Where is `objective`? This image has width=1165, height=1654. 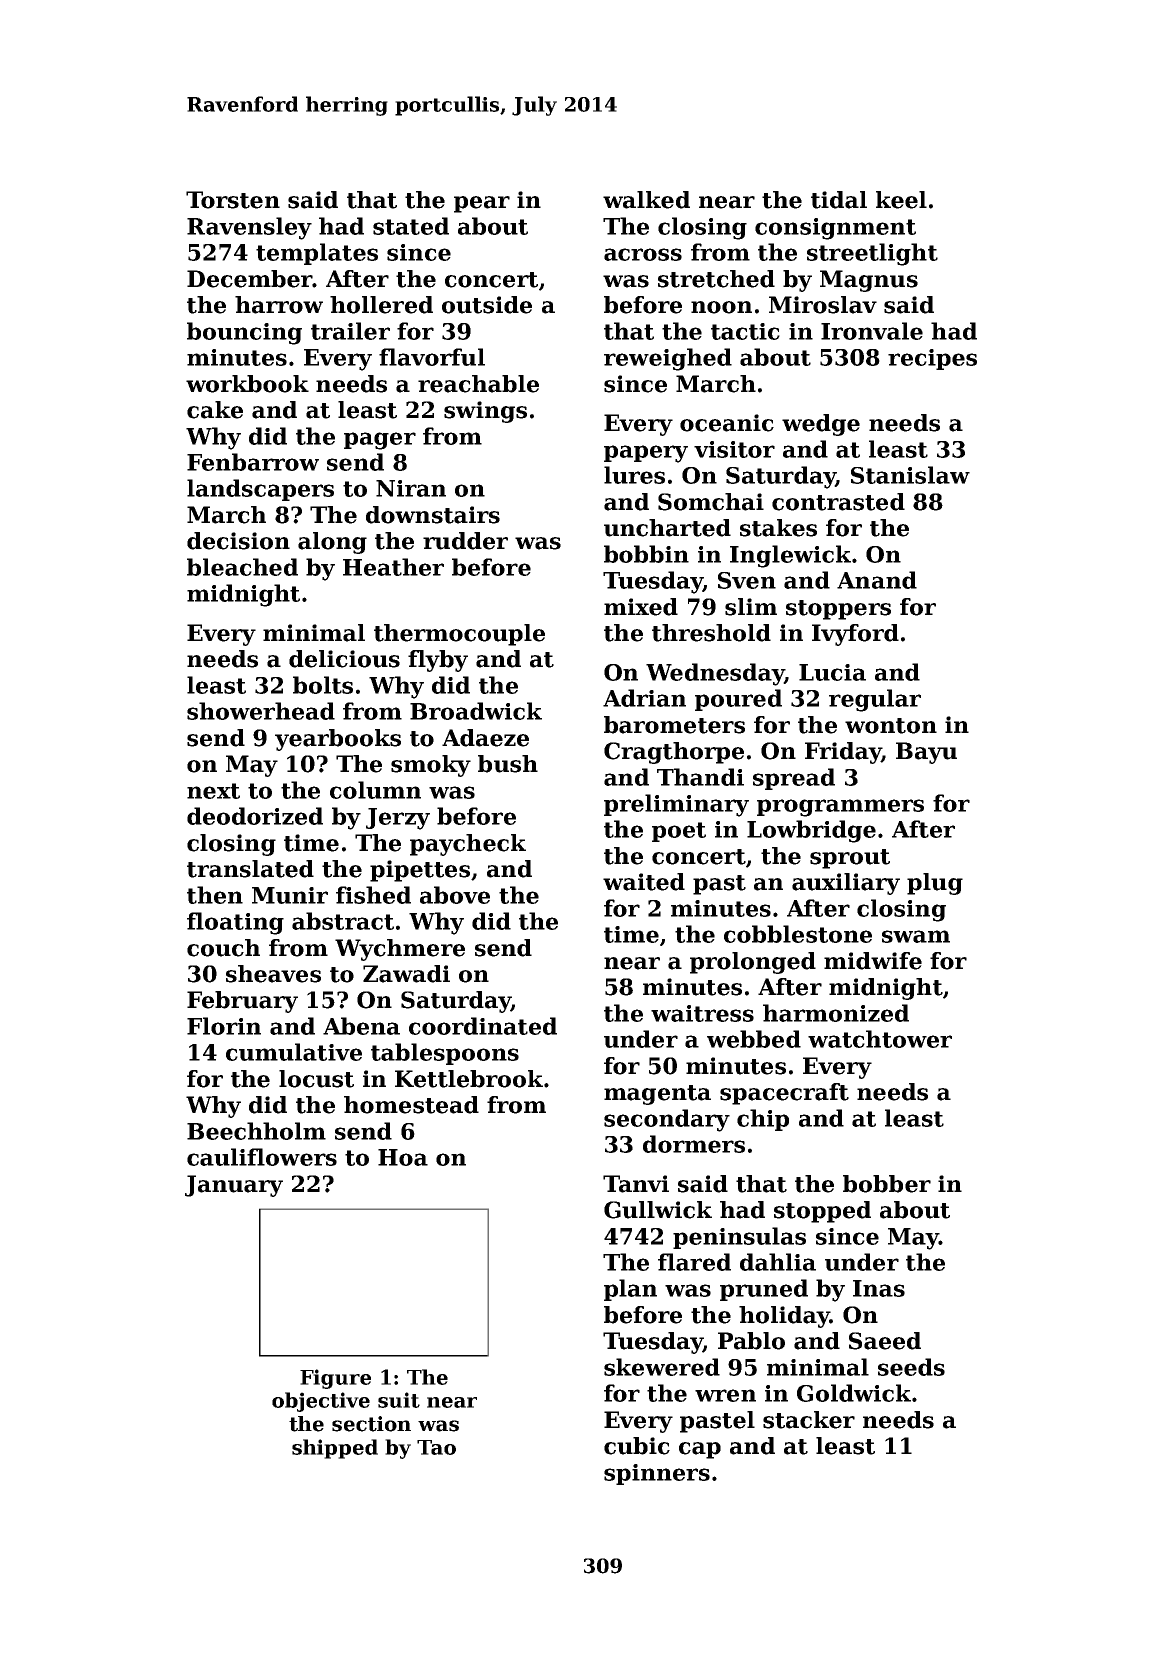
objective is located at coordinates (321, 1402).
